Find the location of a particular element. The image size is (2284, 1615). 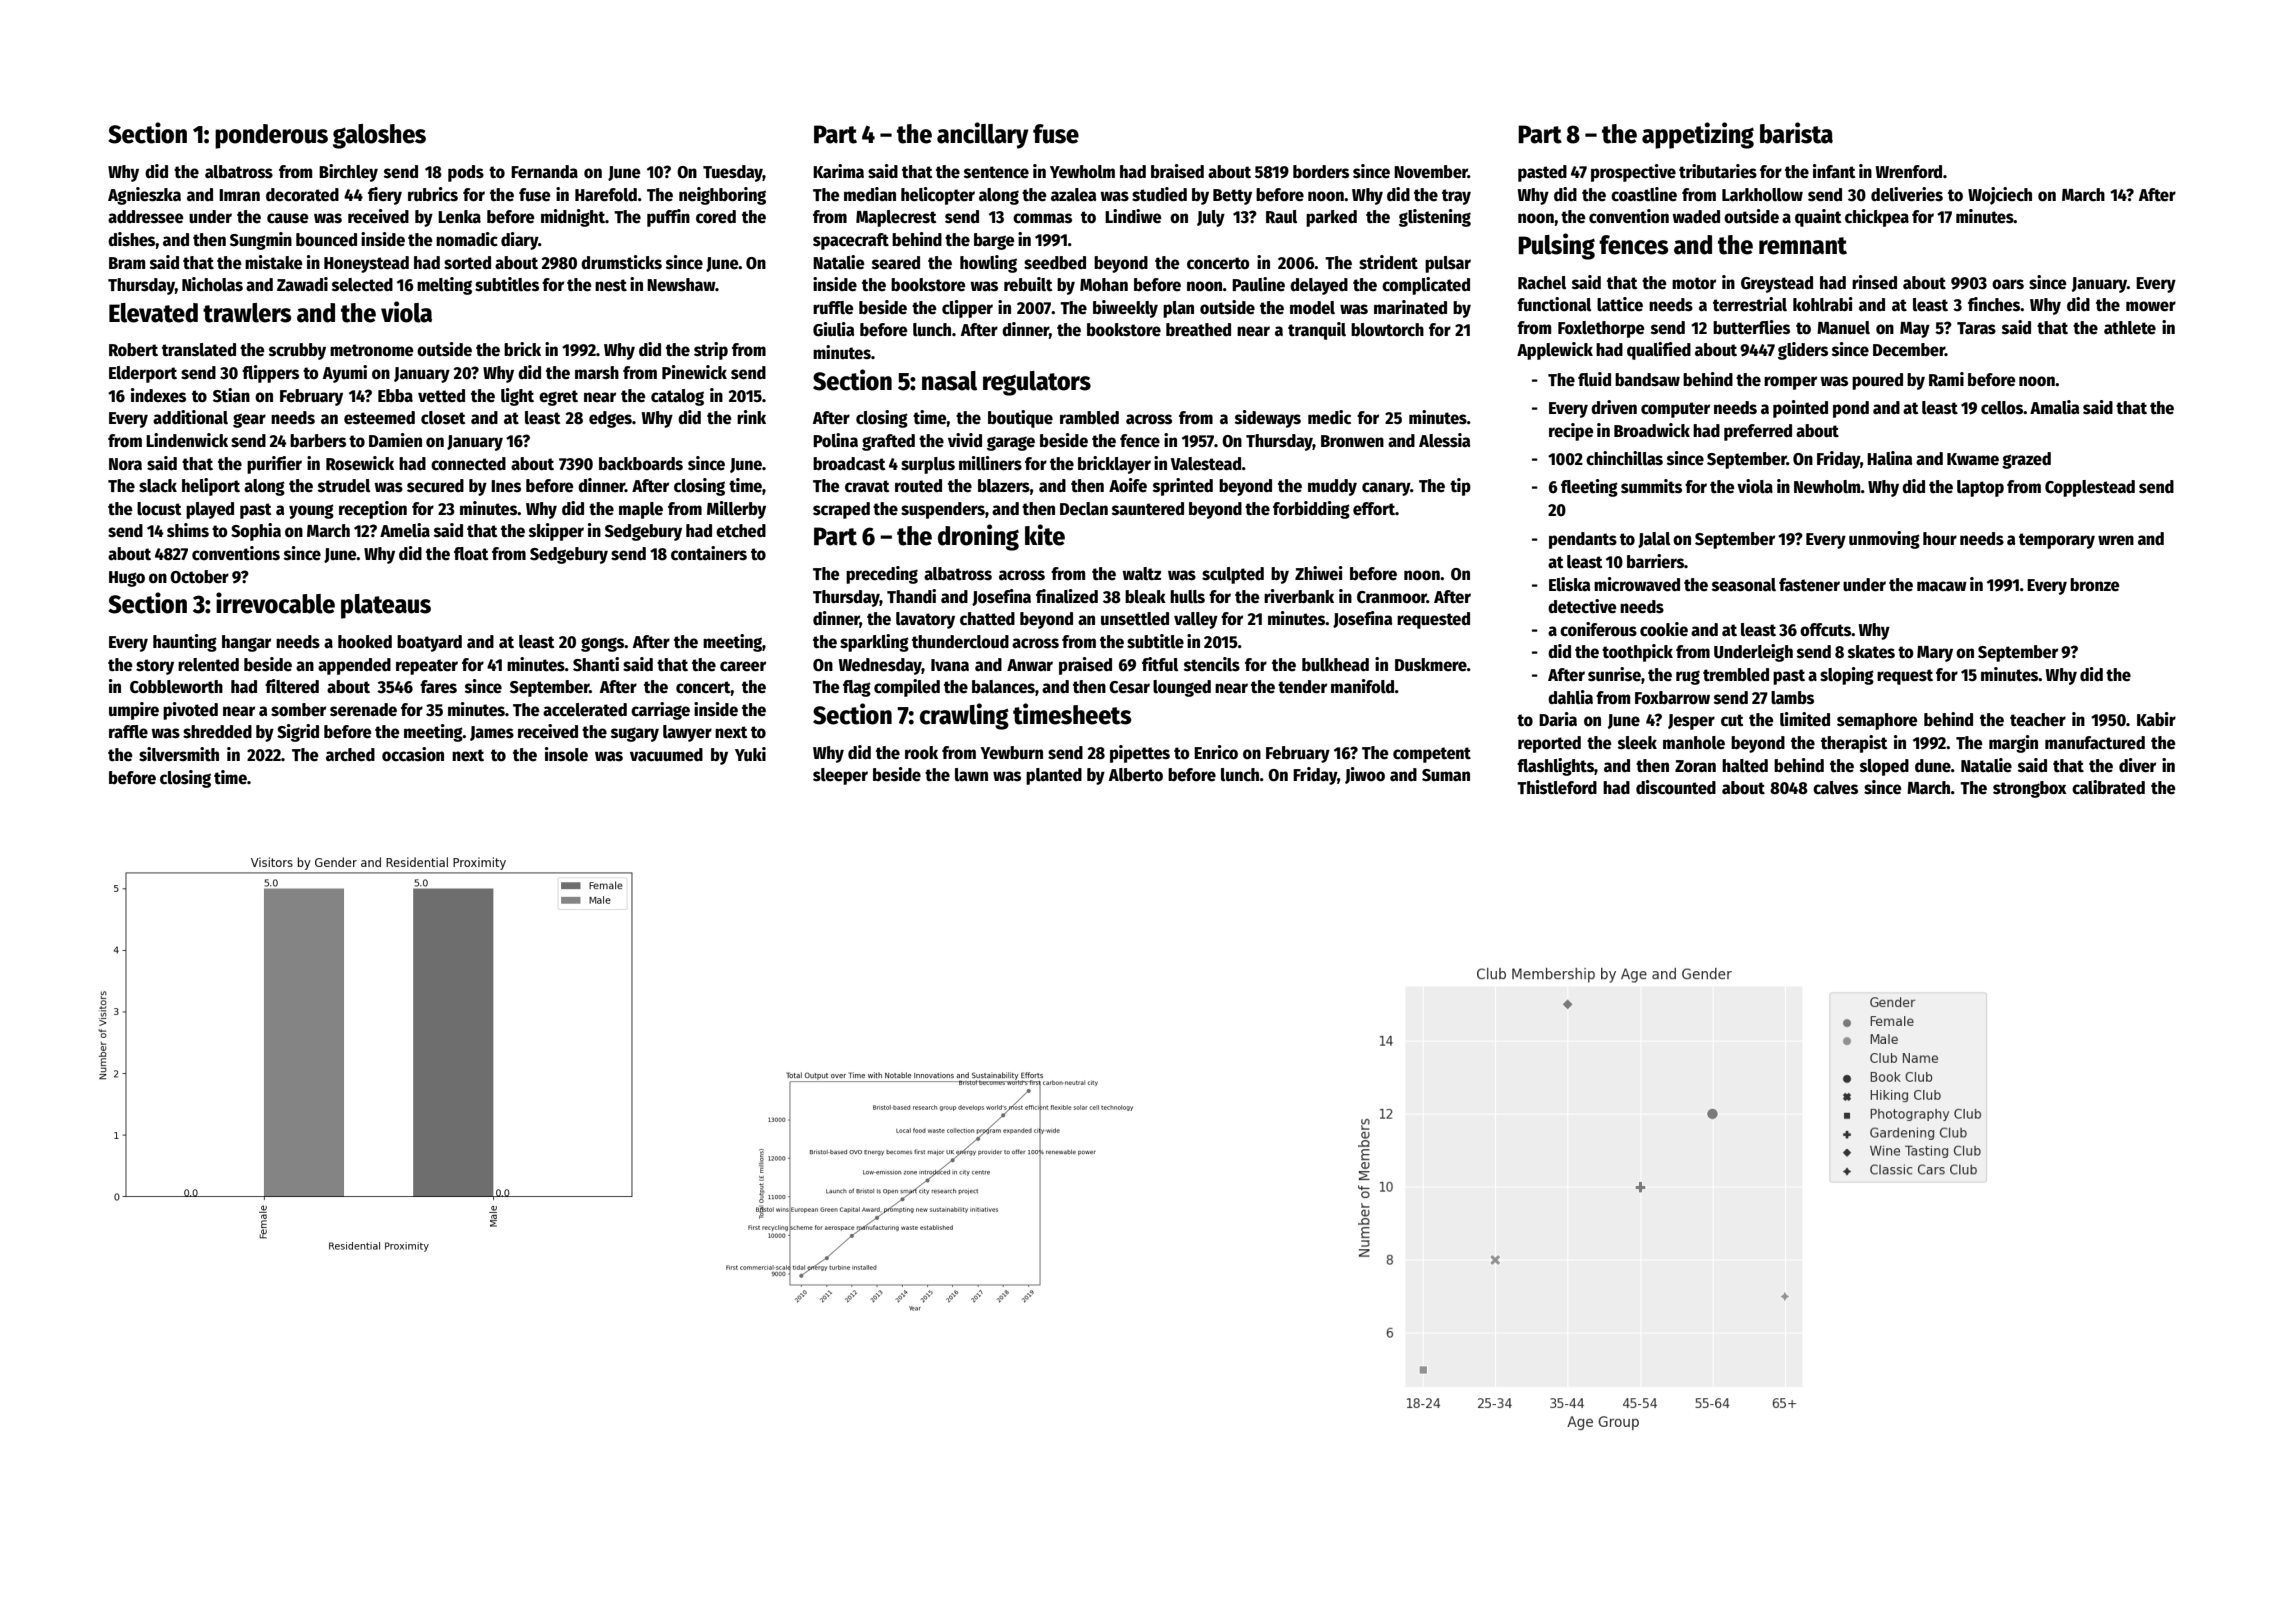

oars is located at coordinates (2008, 284).
